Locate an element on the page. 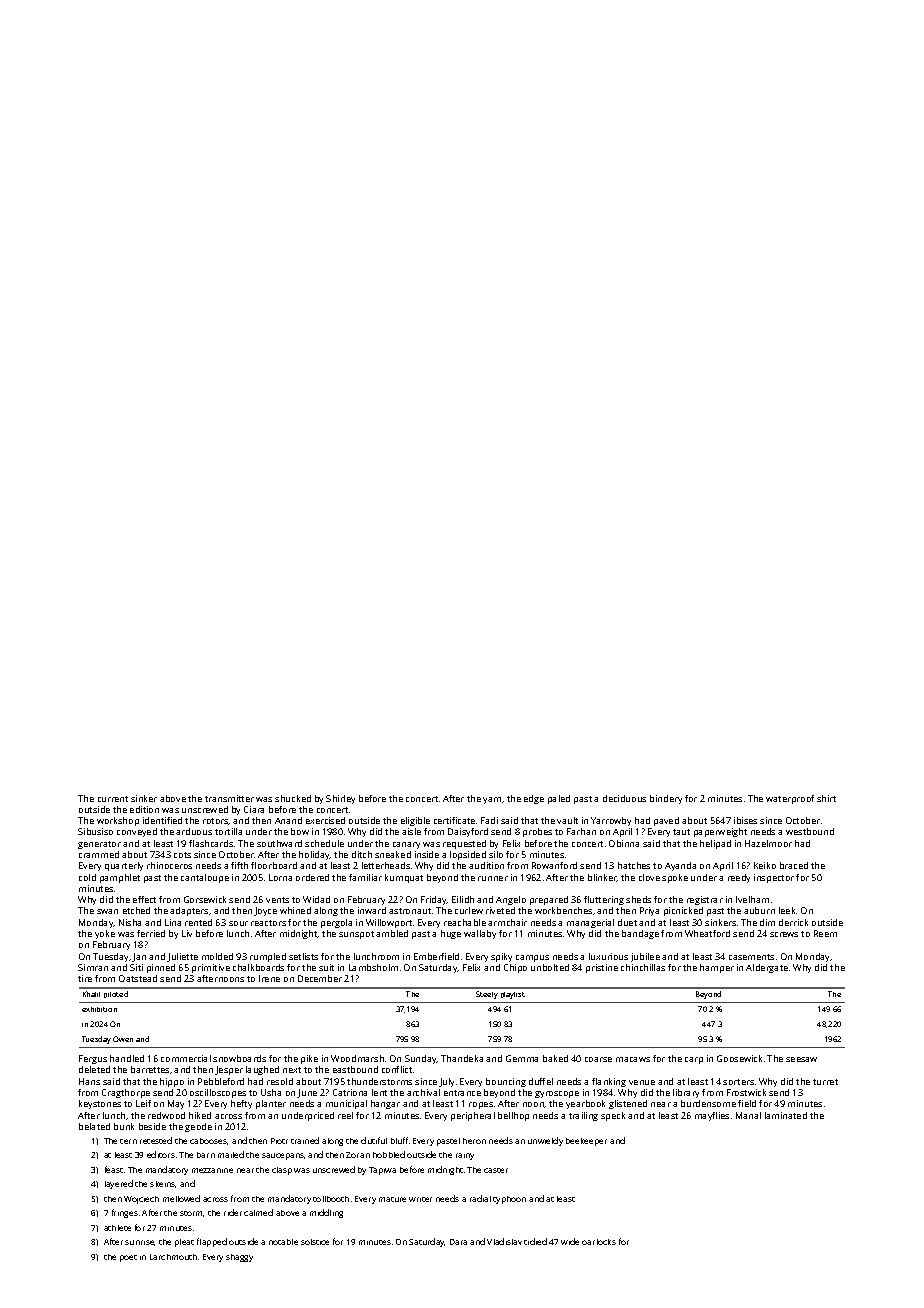 This page has width=924, height=1308. belated is located at coordinates (94, 1126).
